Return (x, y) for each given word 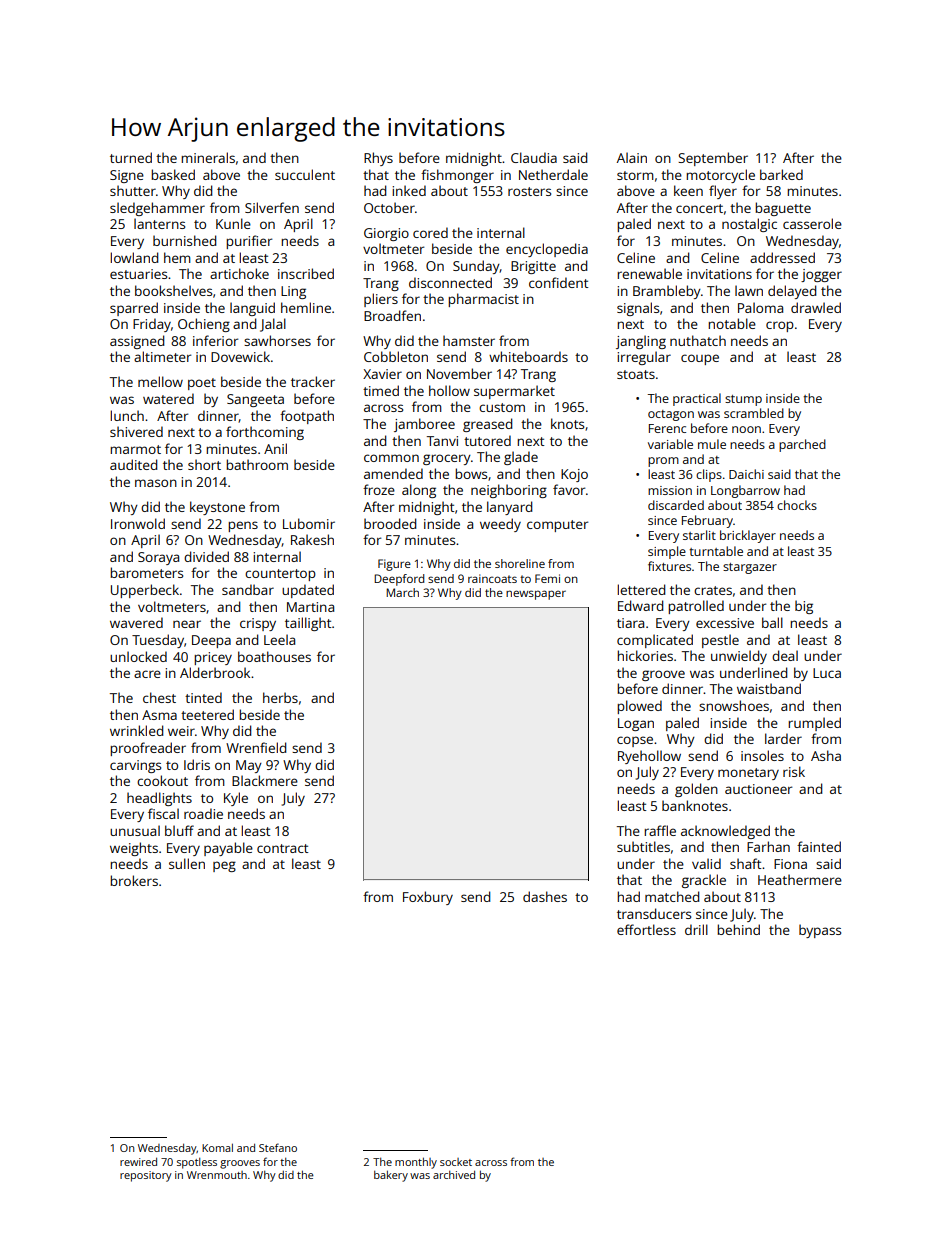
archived (454, 1174)
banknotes (695, 805)
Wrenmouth (217, 1175)
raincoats (492, 578)
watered (168, 398)
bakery (391, 1176)
